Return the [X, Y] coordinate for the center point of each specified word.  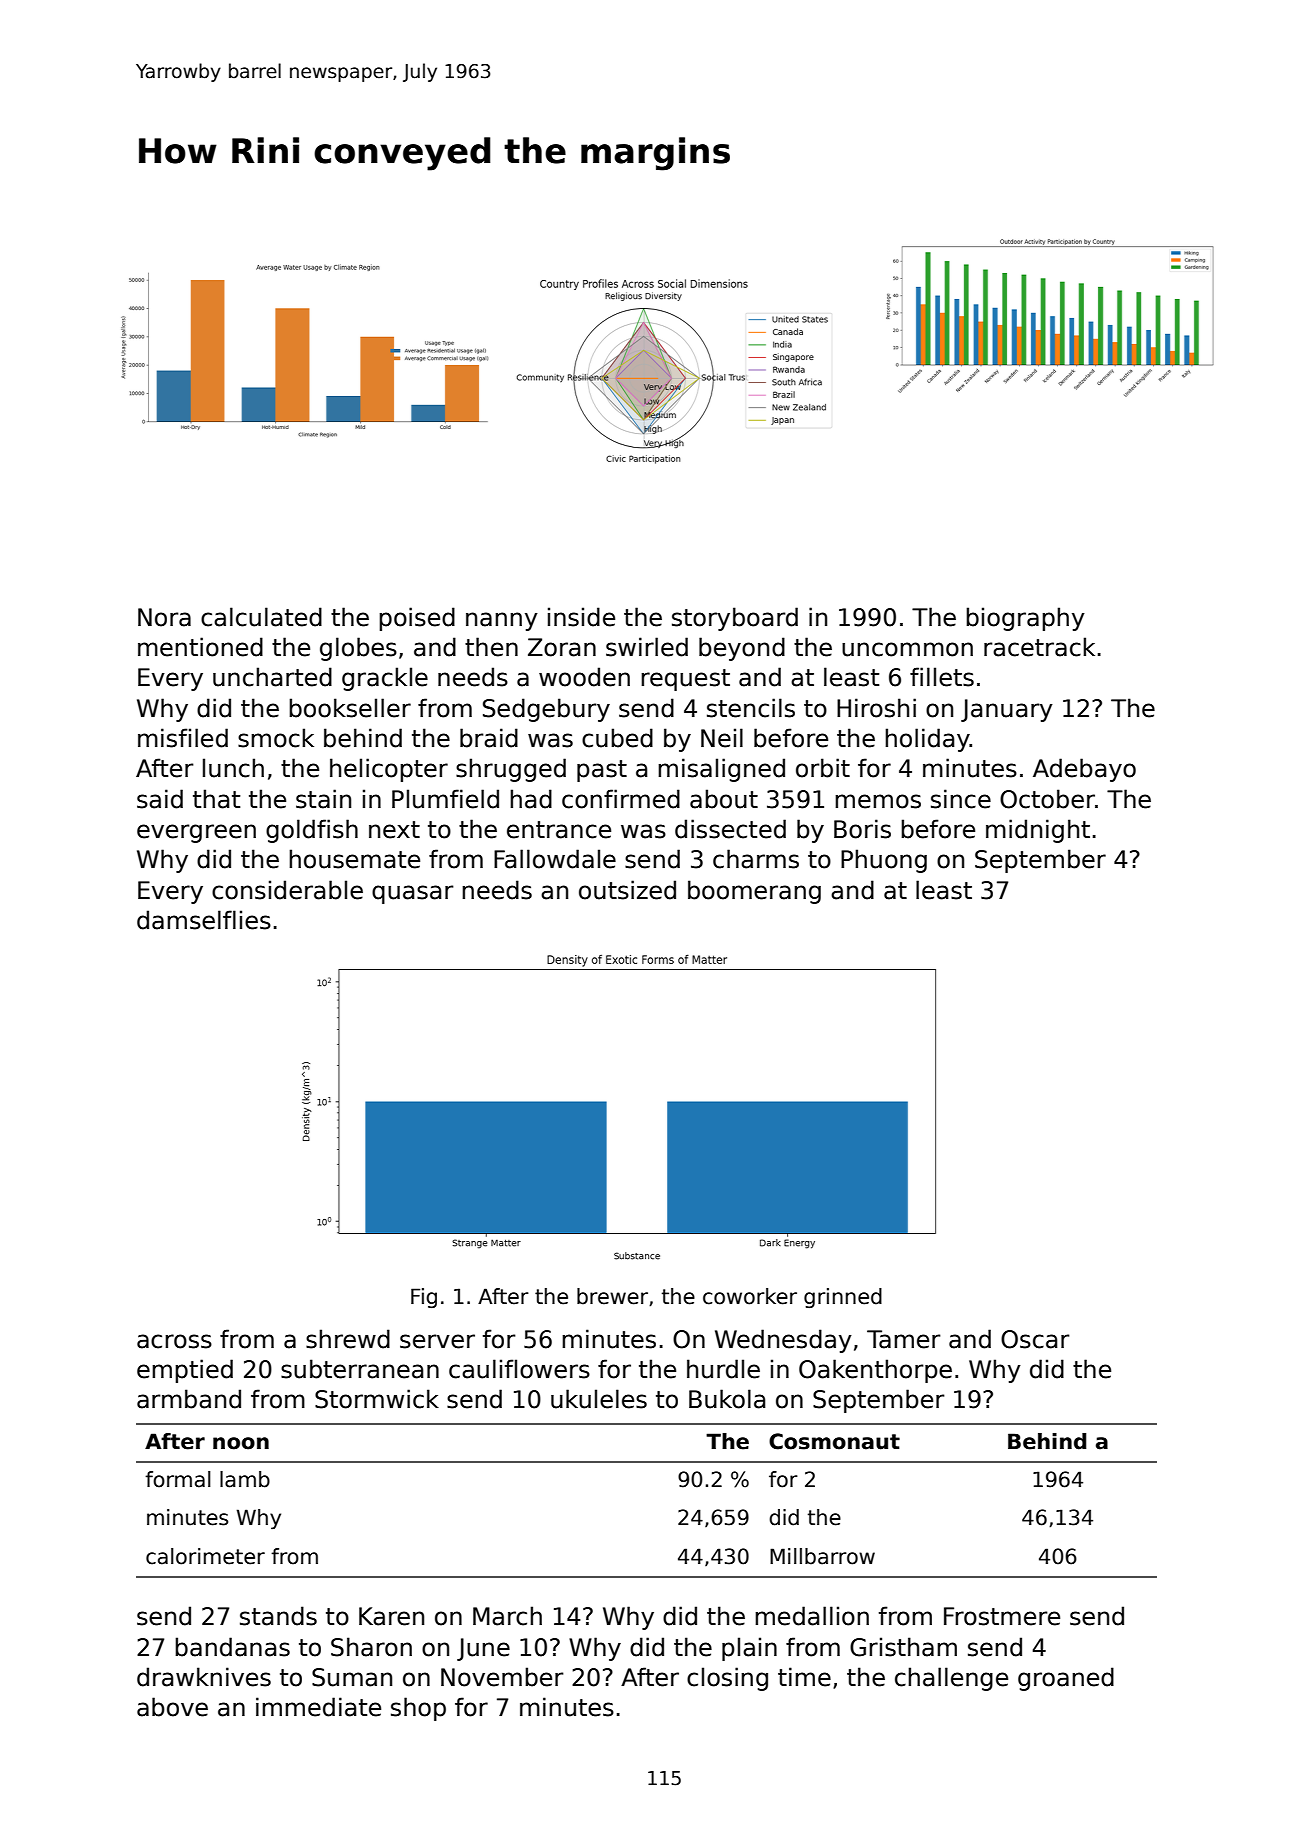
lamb [245, 1479]
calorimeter [205, 1556]
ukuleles [599, 1399]
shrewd [348, 1339]
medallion [812, 1616]
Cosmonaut [834, 1441]
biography [1025, 619]
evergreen [196, 833]
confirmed [621, 799]
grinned [843, 1298]
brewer [612, 1296]
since [961, 799]
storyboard [735, 619]
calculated [261, 617]
